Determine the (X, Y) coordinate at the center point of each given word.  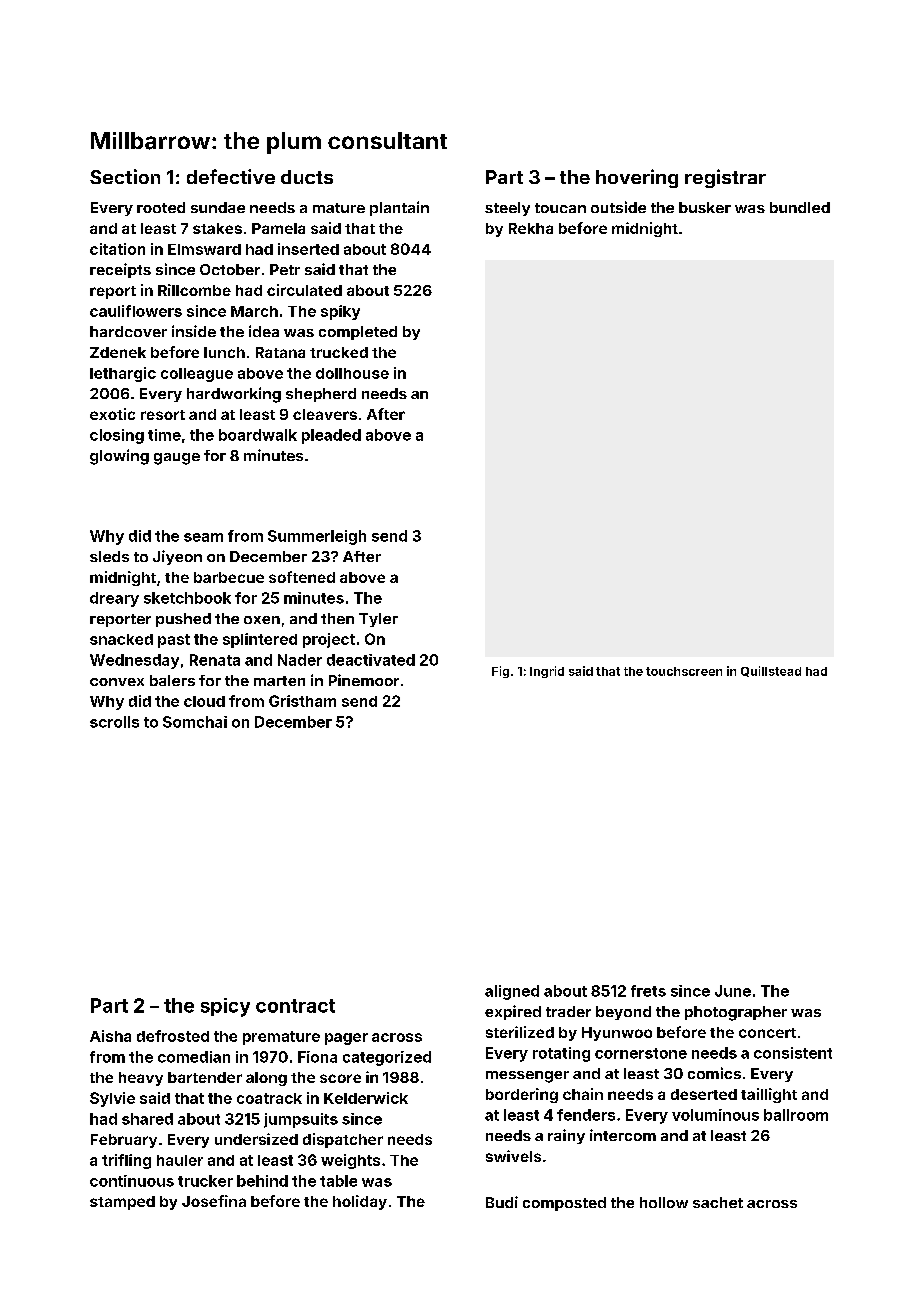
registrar (725, 178)
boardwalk (258, 435)
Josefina (214, 1201)
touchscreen (684, 671)
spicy (225, 1007)
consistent (793, 1053)
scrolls (114, 722)
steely (507, 209)
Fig (500, 672)
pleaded (331, 436)
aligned (512, 992)
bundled (800, 207)
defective (231, 176)
